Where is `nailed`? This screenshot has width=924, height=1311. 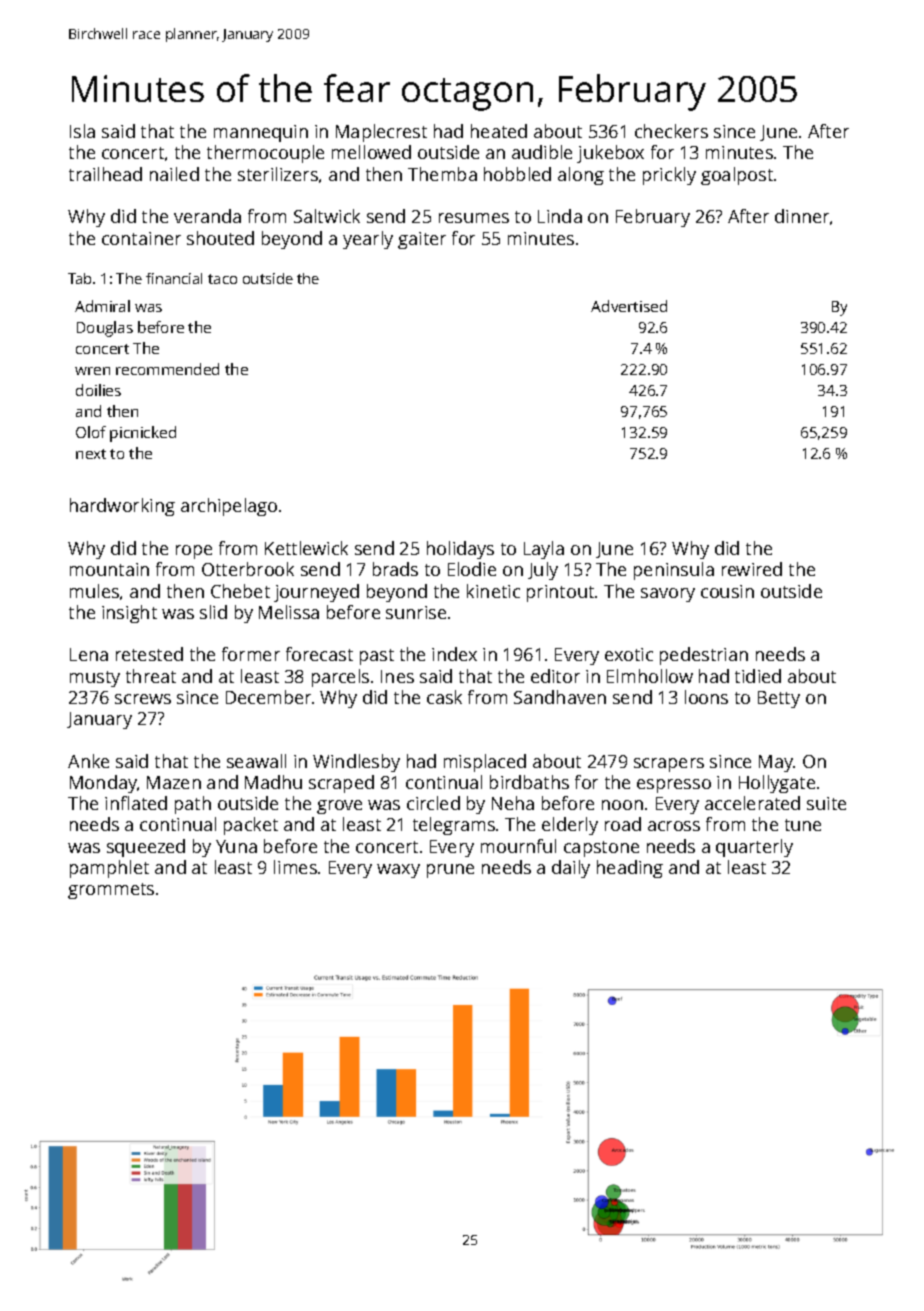
nailed is located at coordinates (174, 174).
